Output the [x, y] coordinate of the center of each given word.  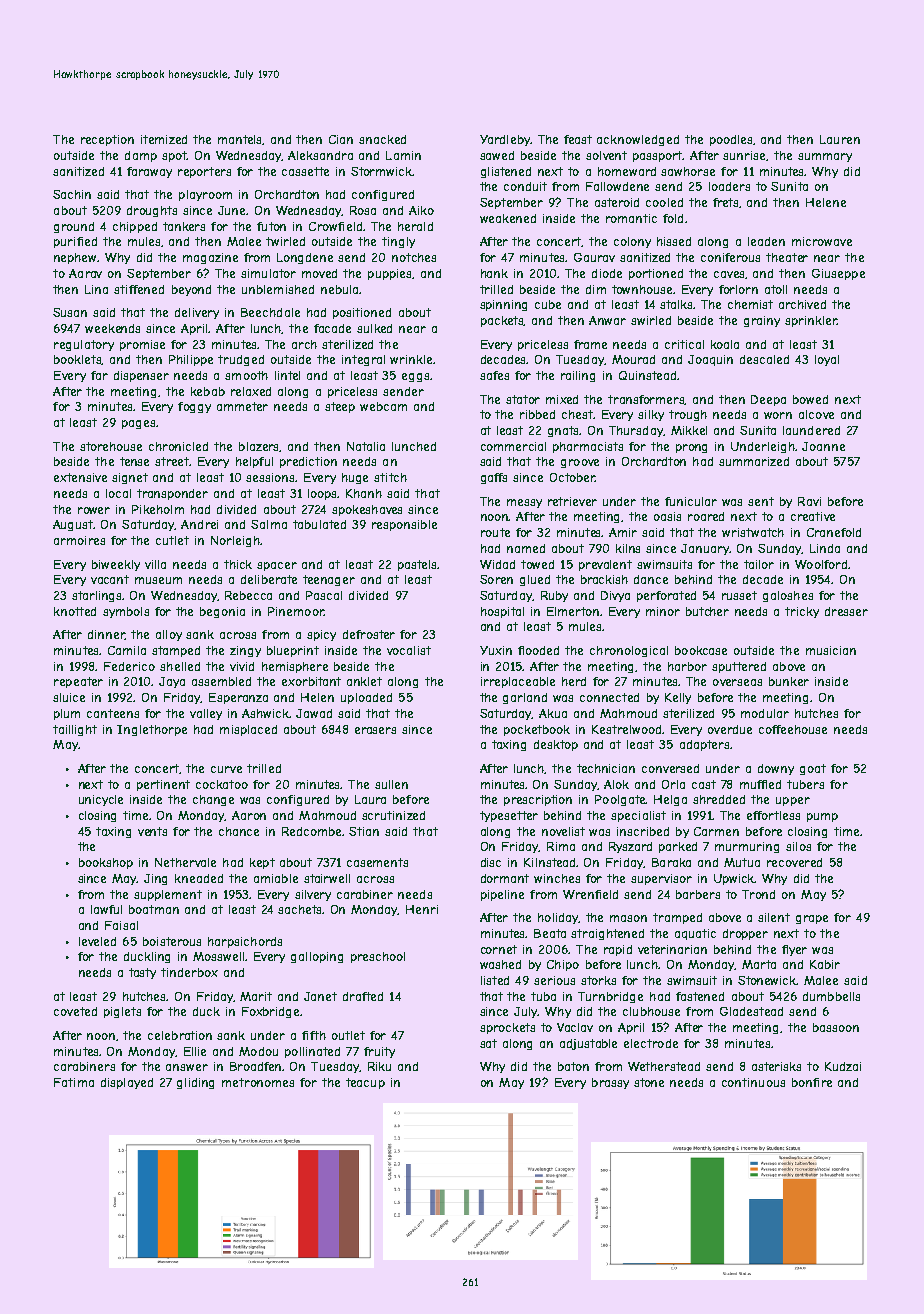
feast [578, 139]
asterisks [776, 1066]
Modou [258, 1051]
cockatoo [222, 784]
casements [377, 862]
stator [523, 399]
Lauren [840, 139]
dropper [745, 934]
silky [651, 415]
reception [107, 140]
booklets [78, 360]
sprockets [507, 1028]
